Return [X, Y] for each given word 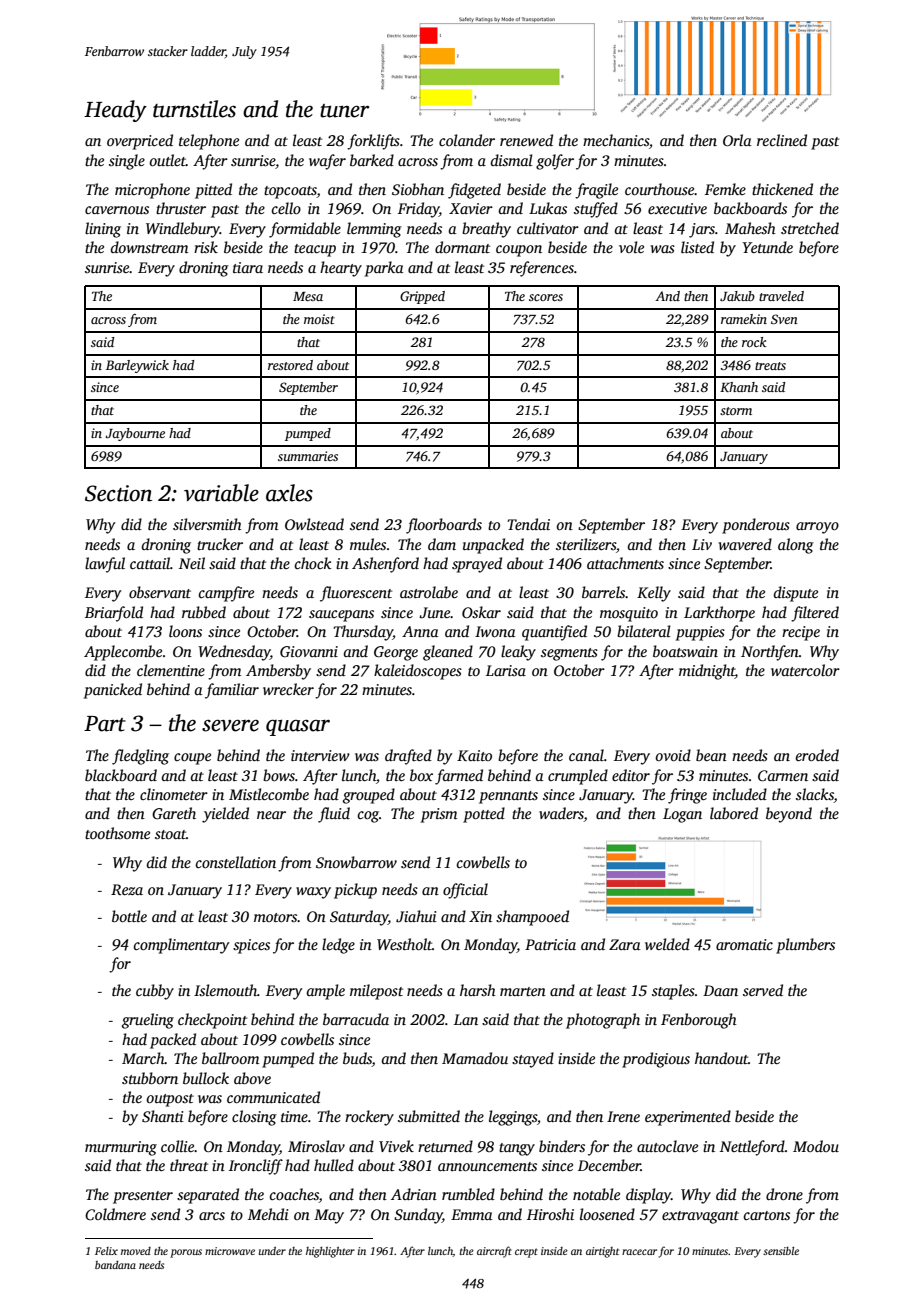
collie [177, 1146]
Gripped [422, 297]
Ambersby [278, 672]
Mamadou [475, 1058]
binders [562, 1146]
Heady [115, 111]
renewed [526, 140]
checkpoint [212, 1021]
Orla [737, 140]
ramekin [744, 319]
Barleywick [137, 366]
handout [721, 1058]
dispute [796, 594]
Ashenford [385, 565]
